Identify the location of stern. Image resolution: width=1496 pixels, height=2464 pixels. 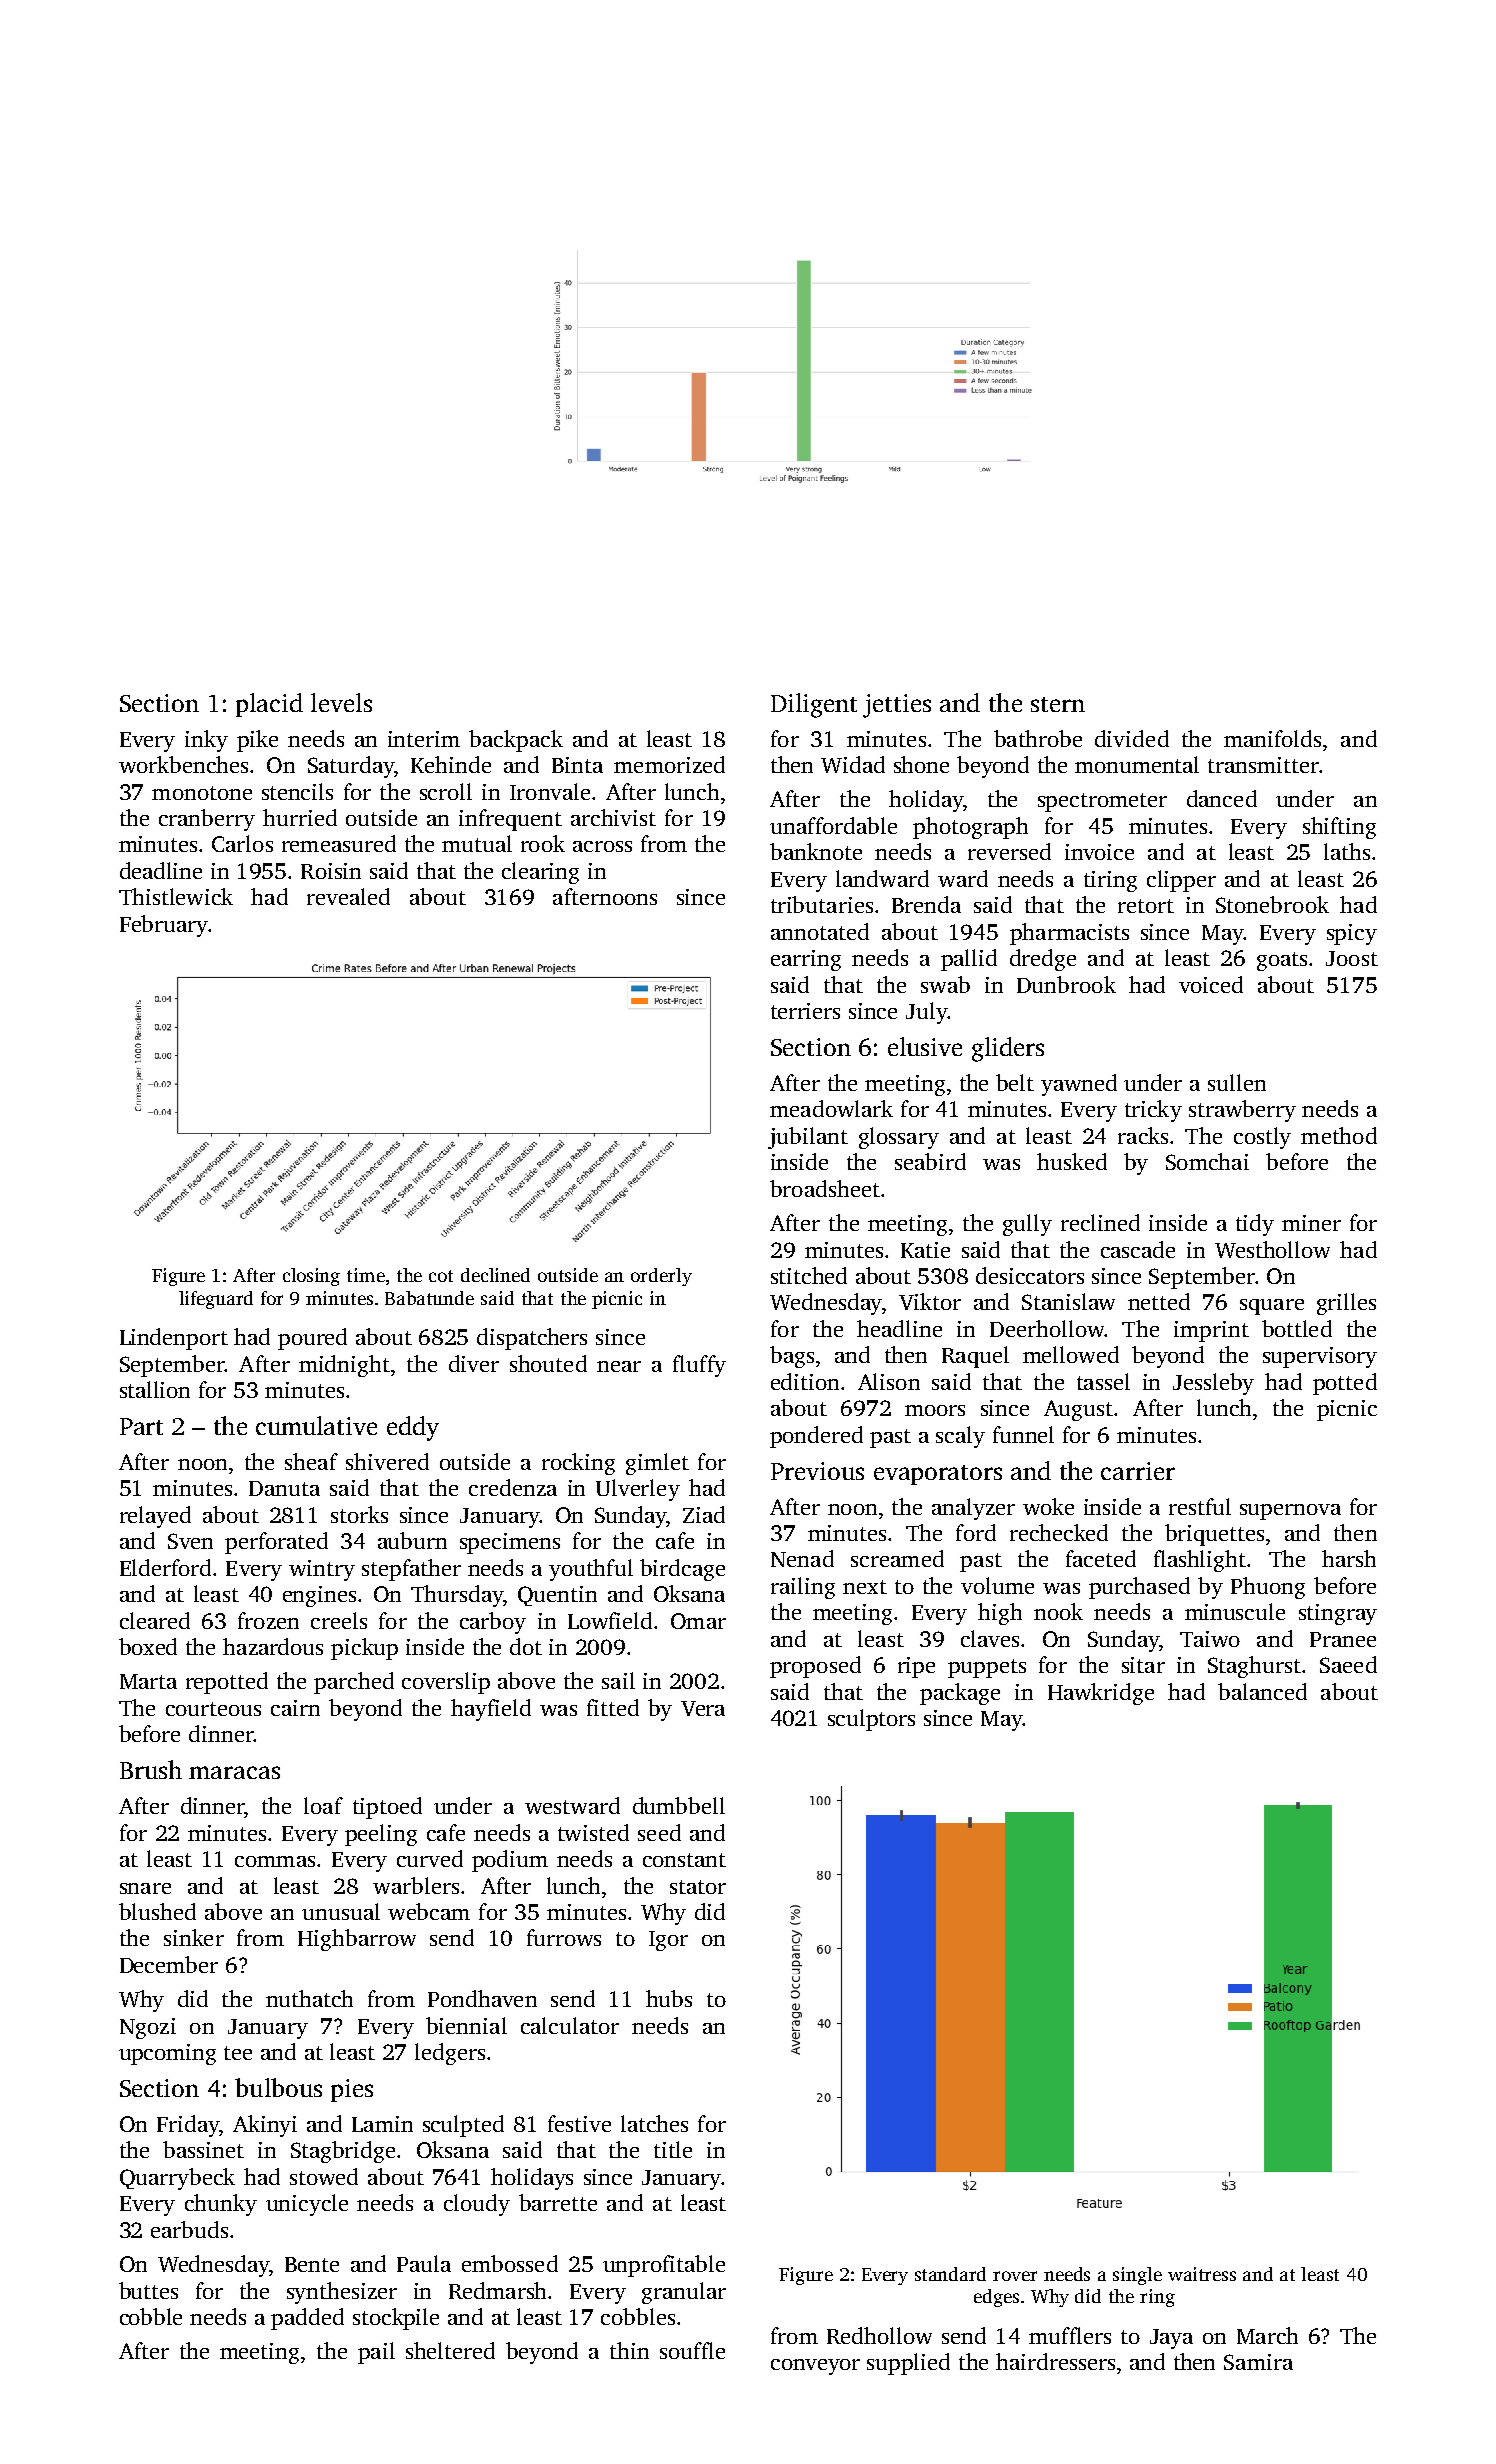
(1058, 704).
